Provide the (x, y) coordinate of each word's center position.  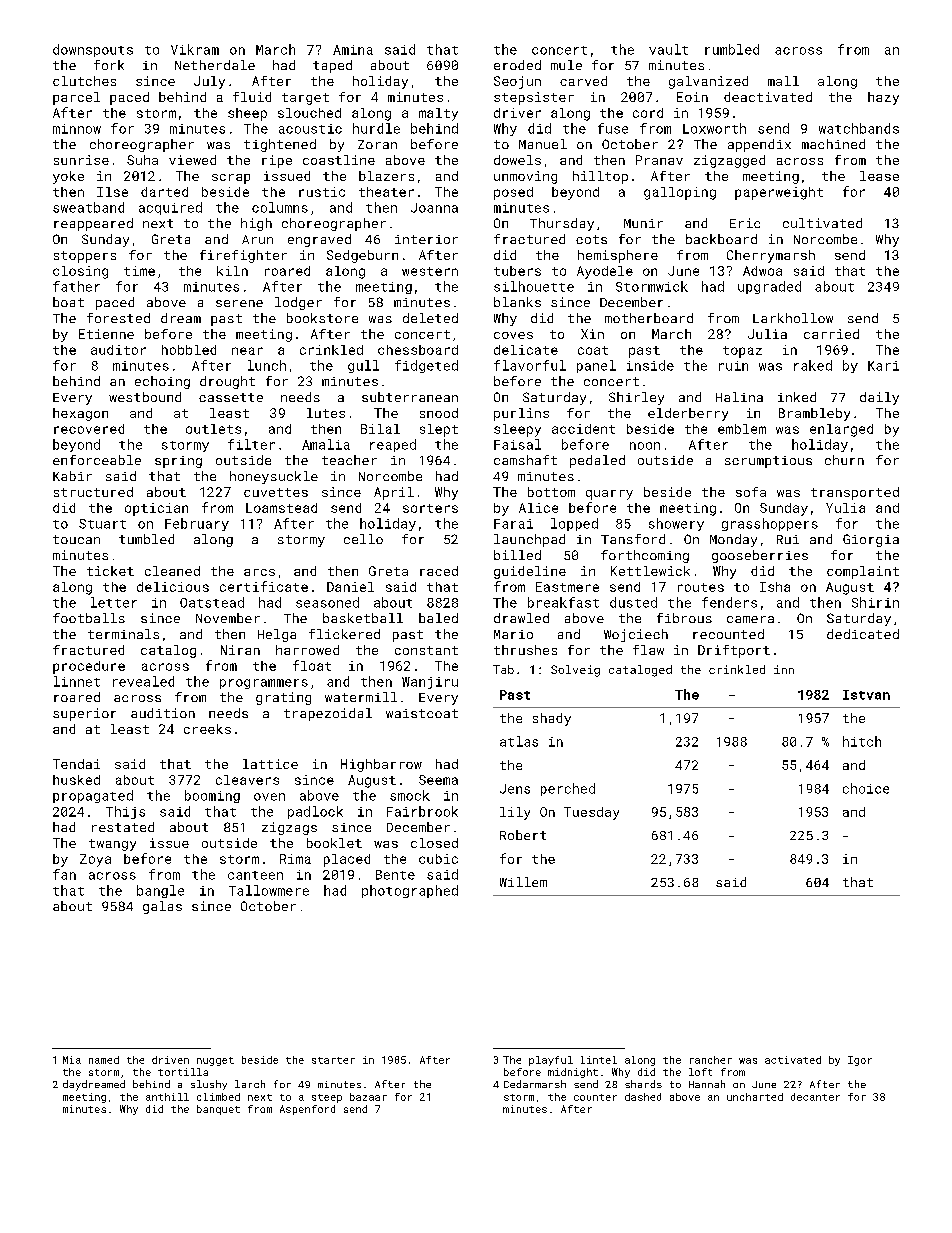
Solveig (575, 671)
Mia (72, 1060)
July (209, 82)
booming (212, 796)
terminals (123, 634)
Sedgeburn (362, 256)
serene (239, 303)
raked (813, 365)
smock (410, 795)
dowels (517, 160)
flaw (648, 650)
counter (595, 1097)
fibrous (684, 618)
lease (879, 176)
